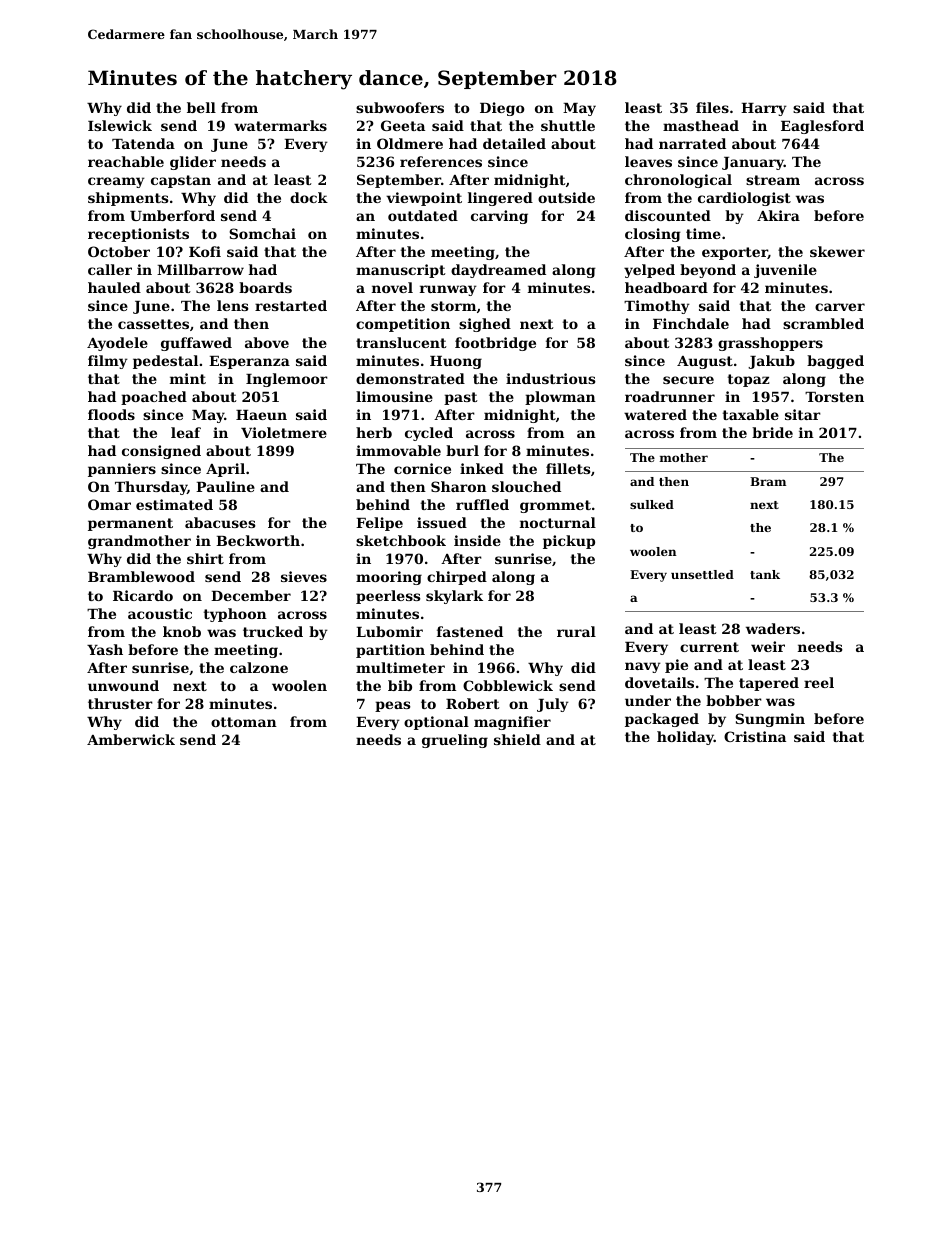  Describe the element at coordinates (712, 107) in the image. I see `files` at that location.
